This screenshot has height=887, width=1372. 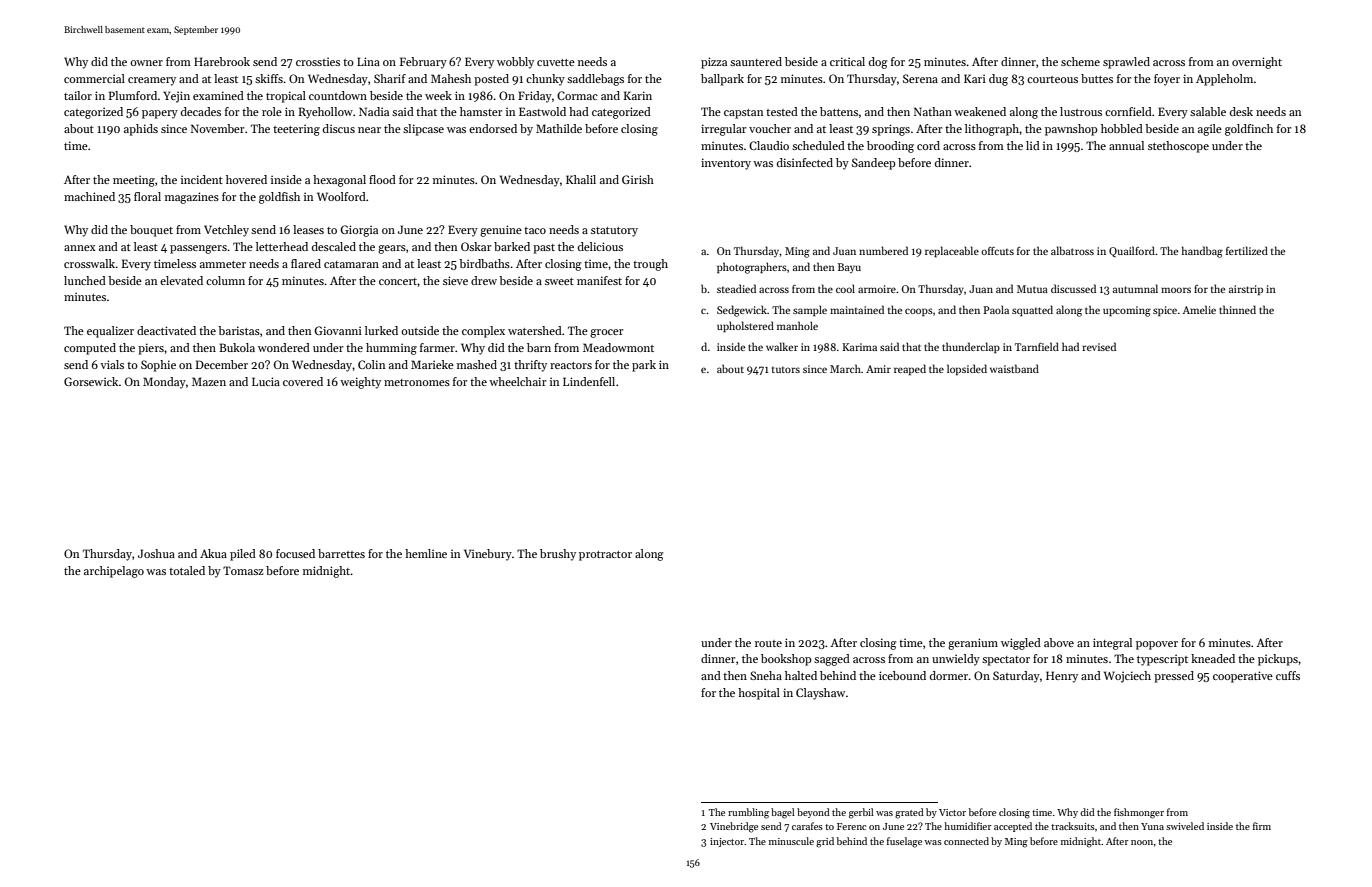 What do you see at coordinates (222, 61) in the screenshot?
I see `Harebrook` at bounding box center [222, 61].
